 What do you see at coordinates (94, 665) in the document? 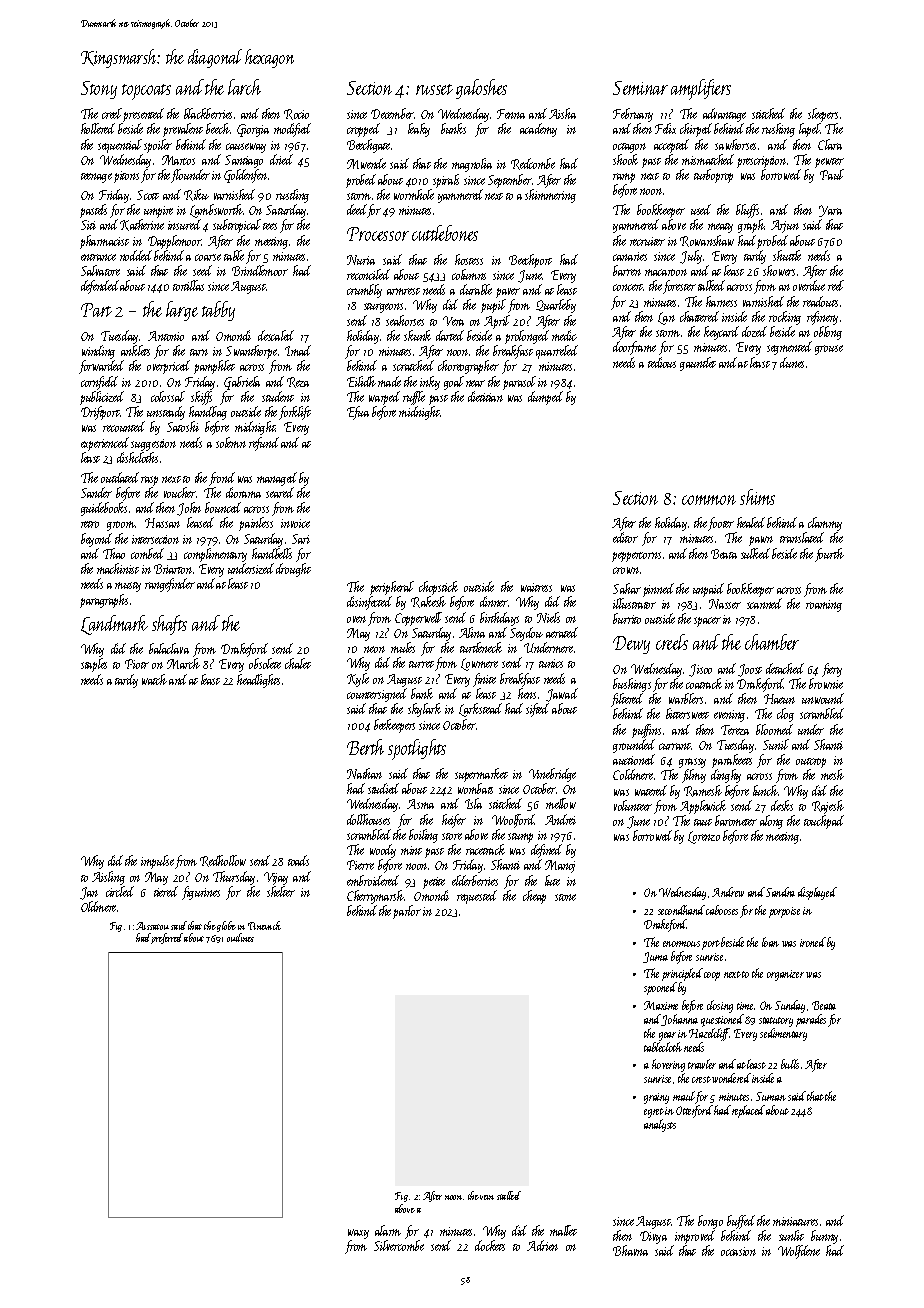
I see `staples` at bounding box center [94, 665].
